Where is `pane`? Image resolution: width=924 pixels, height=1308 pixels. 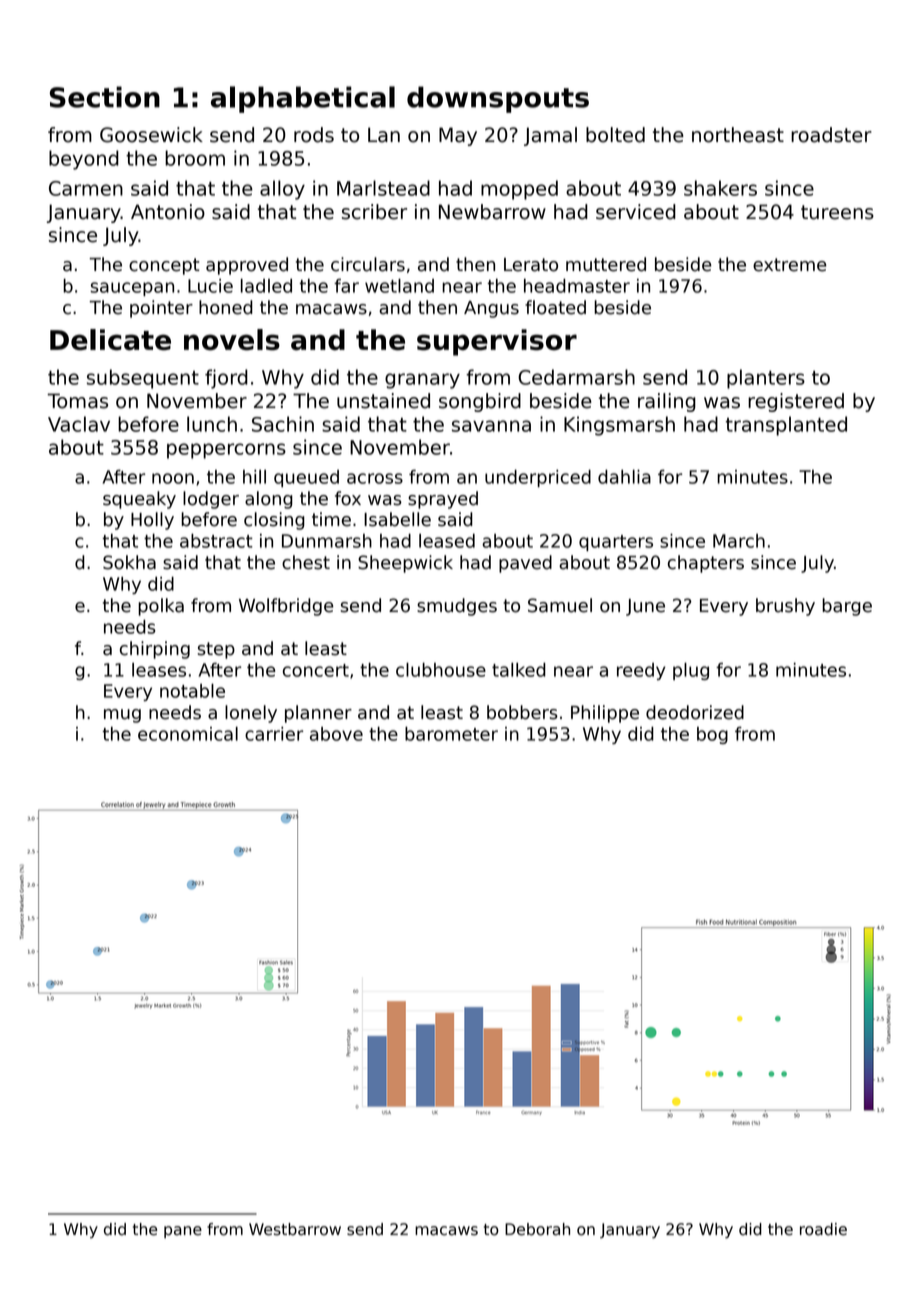
pane is located at coordinates (183, 1232).
